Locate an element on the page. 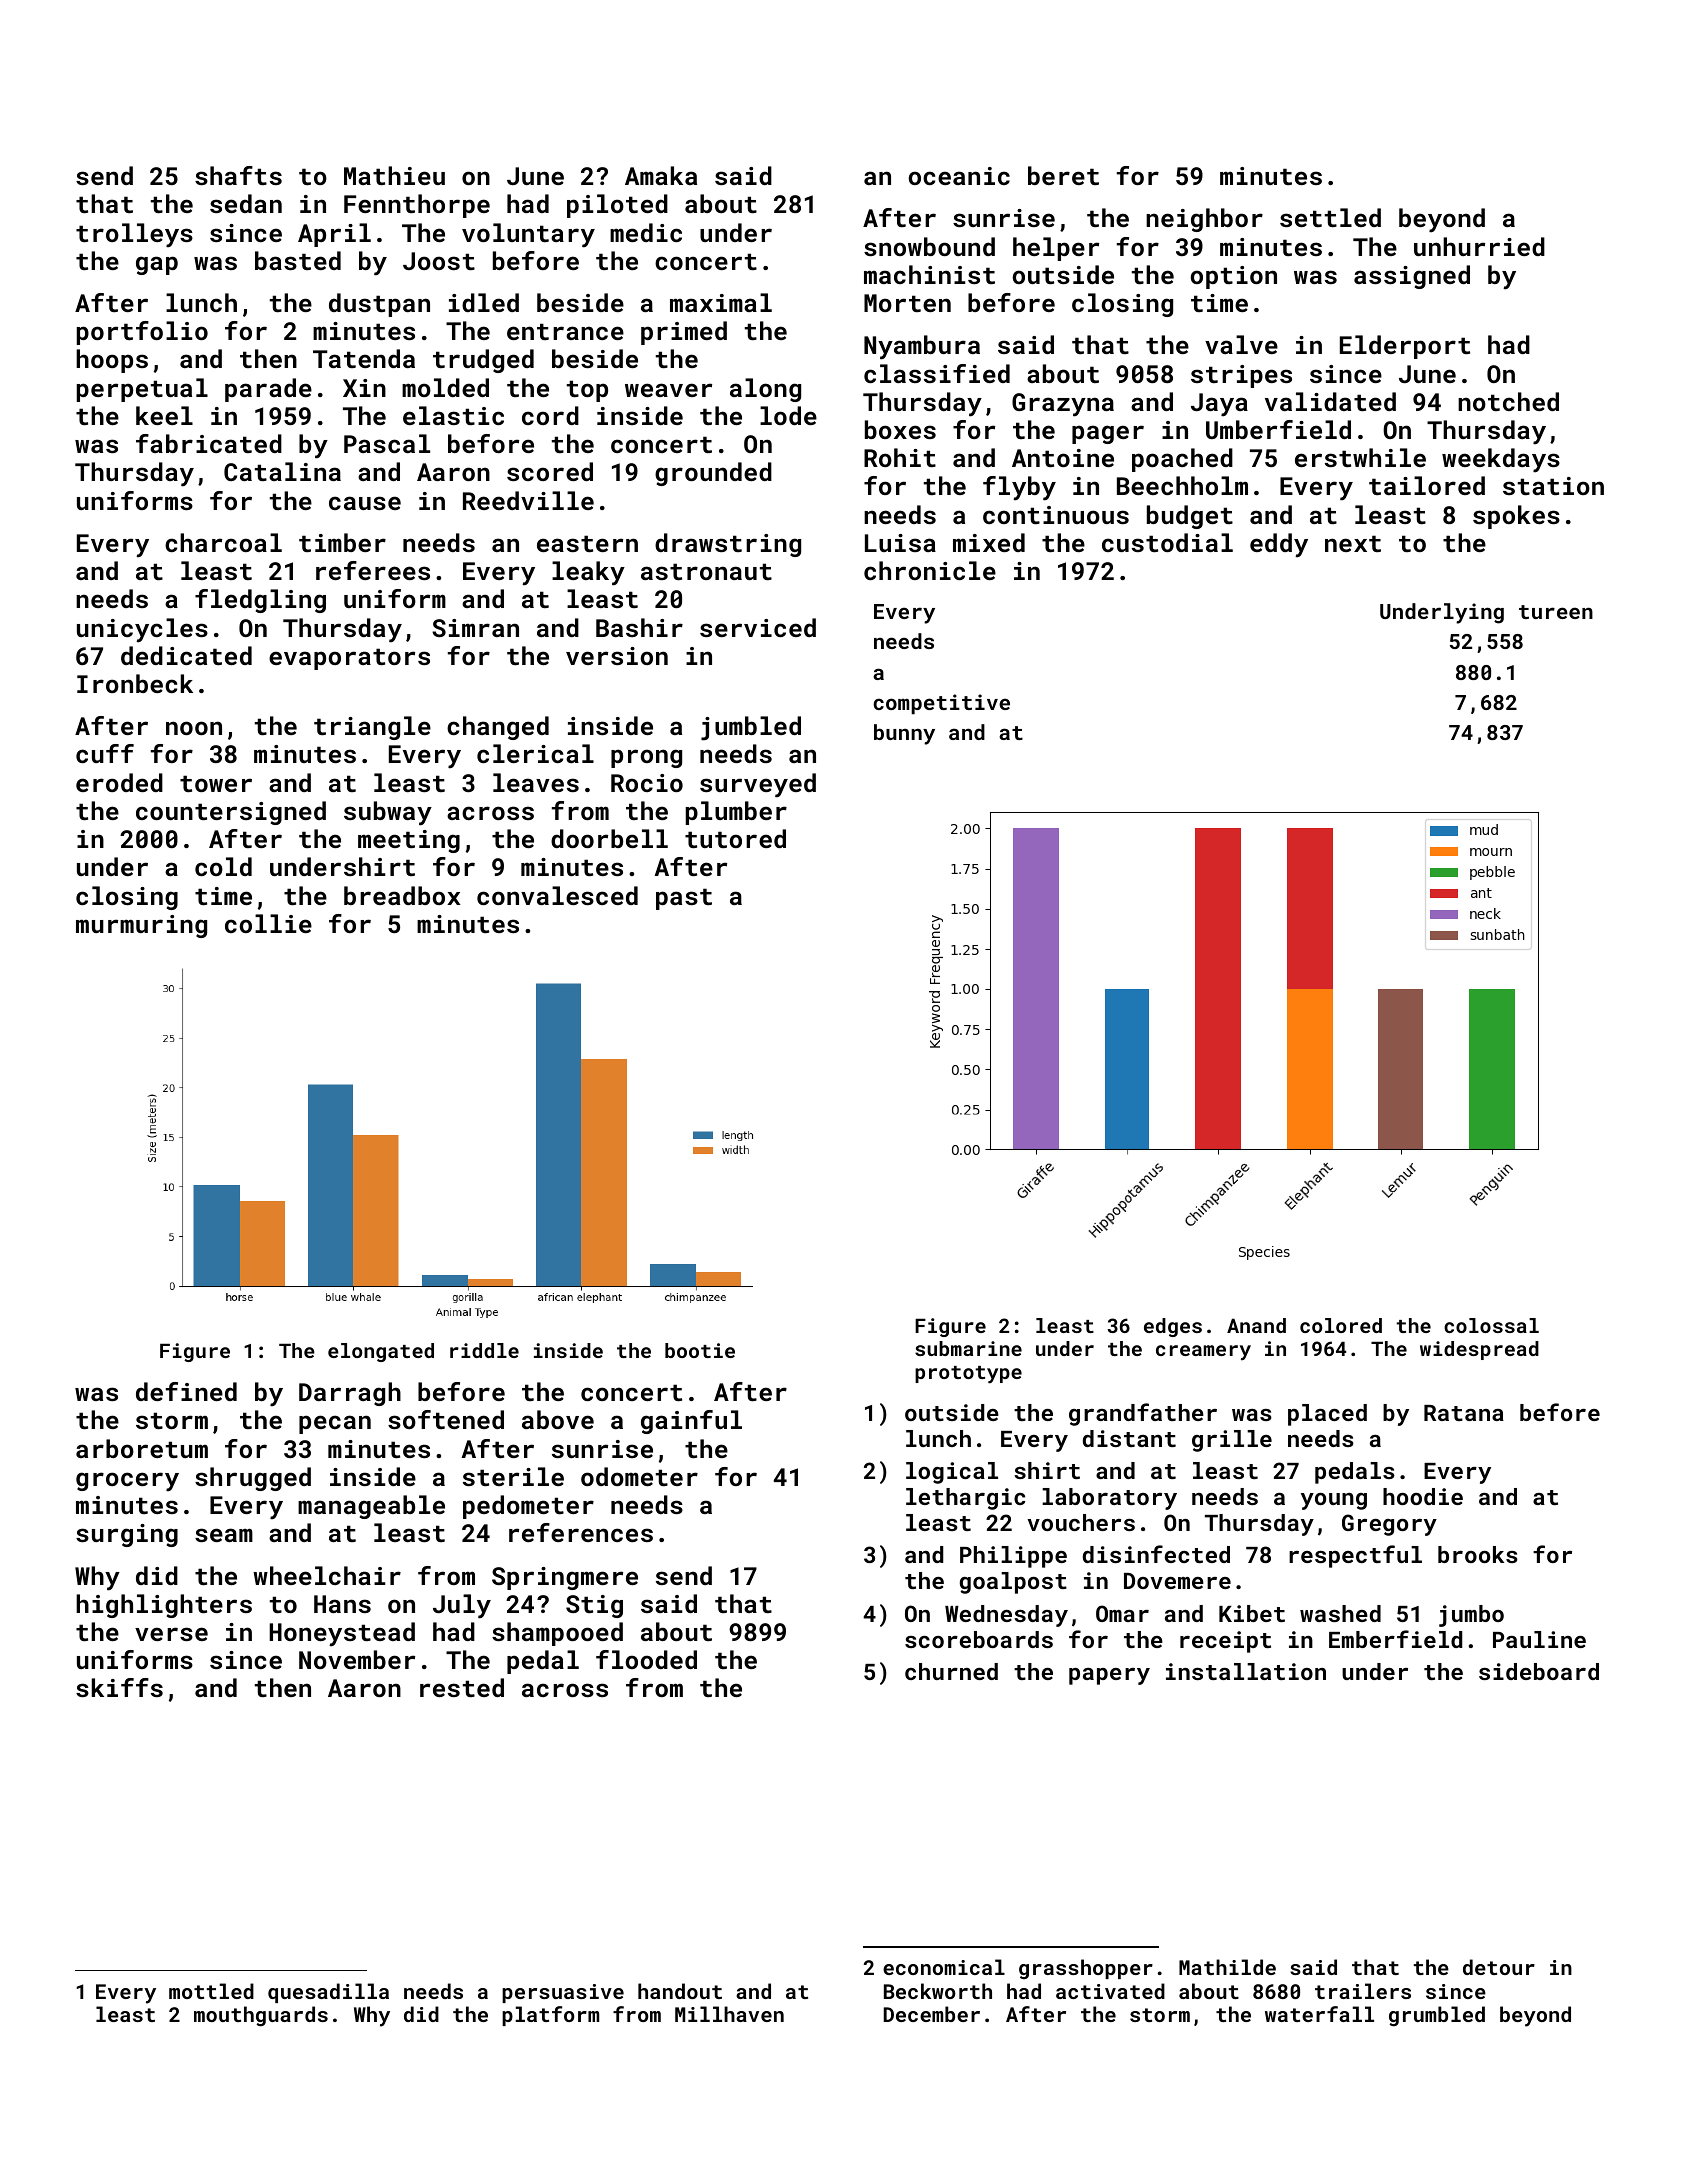 This page has width=1683, height=2178. unhurried is located at coordinates (1479, 246).
